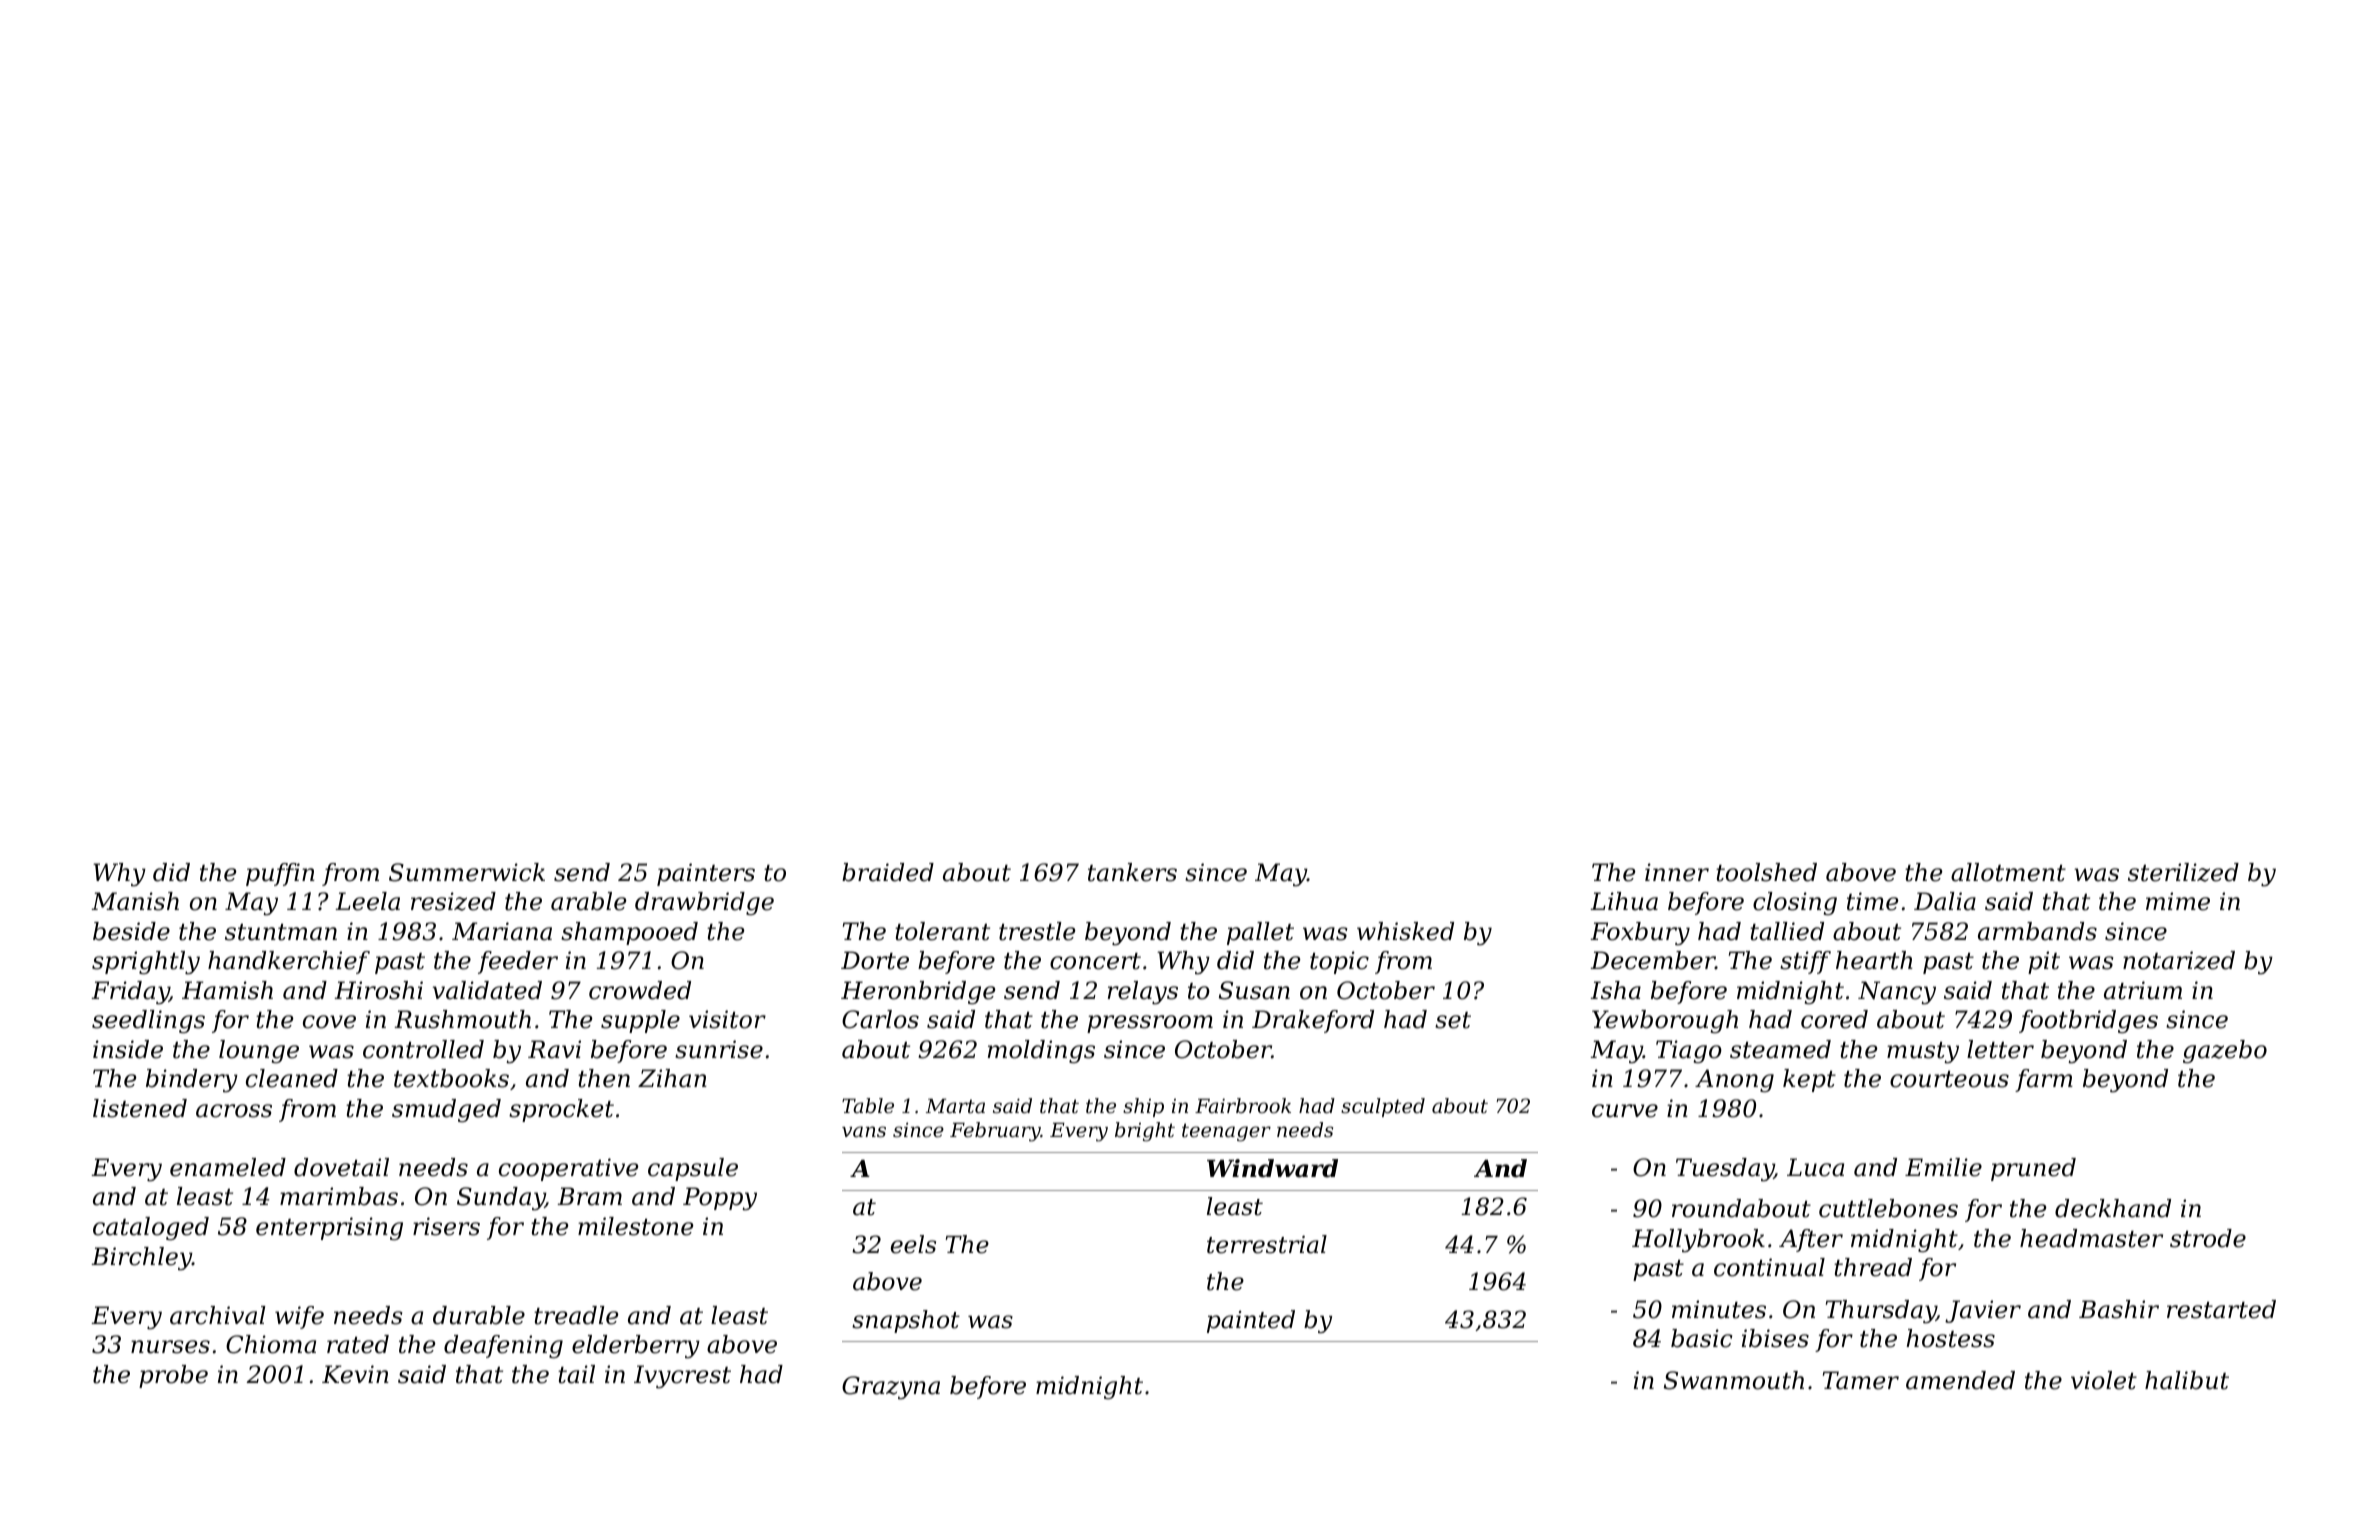 The width and height of the document is (2380, 1540). What do you see at coordinates (1453, 1020) in the document?
I see `set` at bounding box center [1453, 1020].
